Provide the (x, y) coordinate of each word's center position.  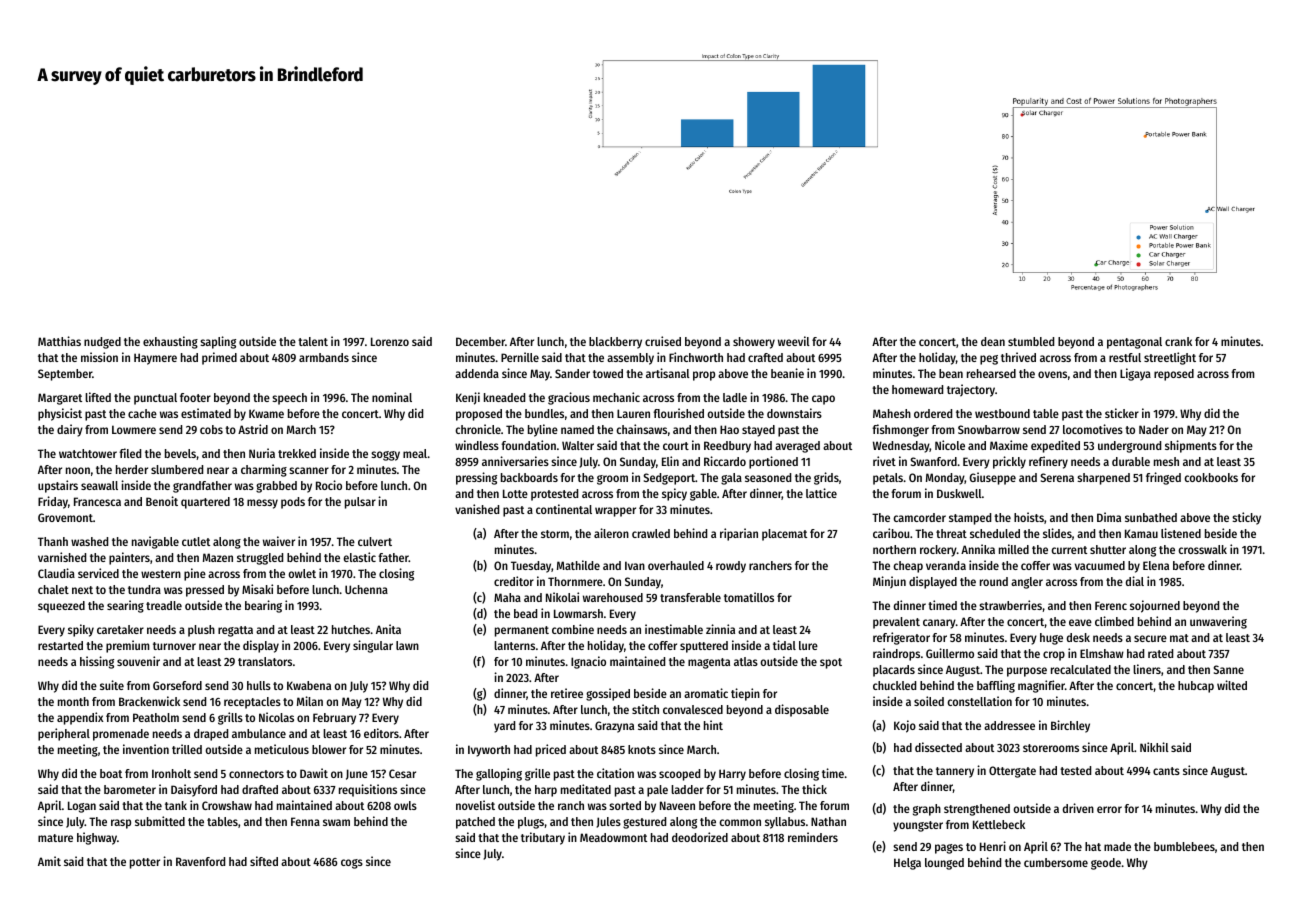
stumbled (1031, 341)
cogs (352, 864)
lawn (407, 645)
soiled (929, 701)
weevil (794, 341)
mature (55, 838)
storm (555, 534)
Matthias (59, 341)
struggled (260, 559)
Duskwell (959, 493)
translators (265, 661)
